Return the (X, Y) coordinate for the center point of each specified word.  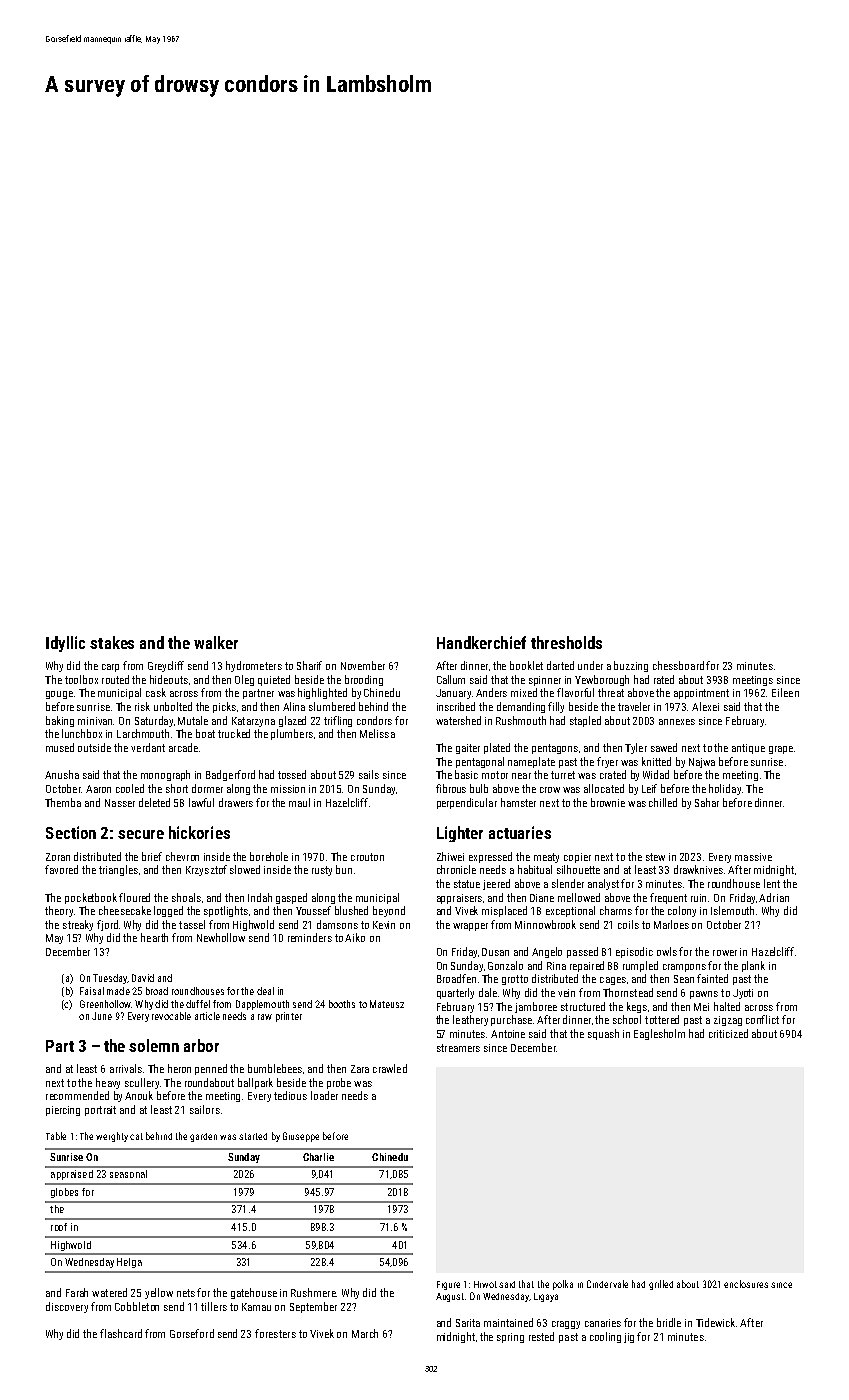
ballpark (255, 1083)
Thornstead (628, 992)
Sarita (468, 1323)
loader (324, 1095)
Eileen (785, 692)
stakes (112, 642)
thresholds (566, 642)
